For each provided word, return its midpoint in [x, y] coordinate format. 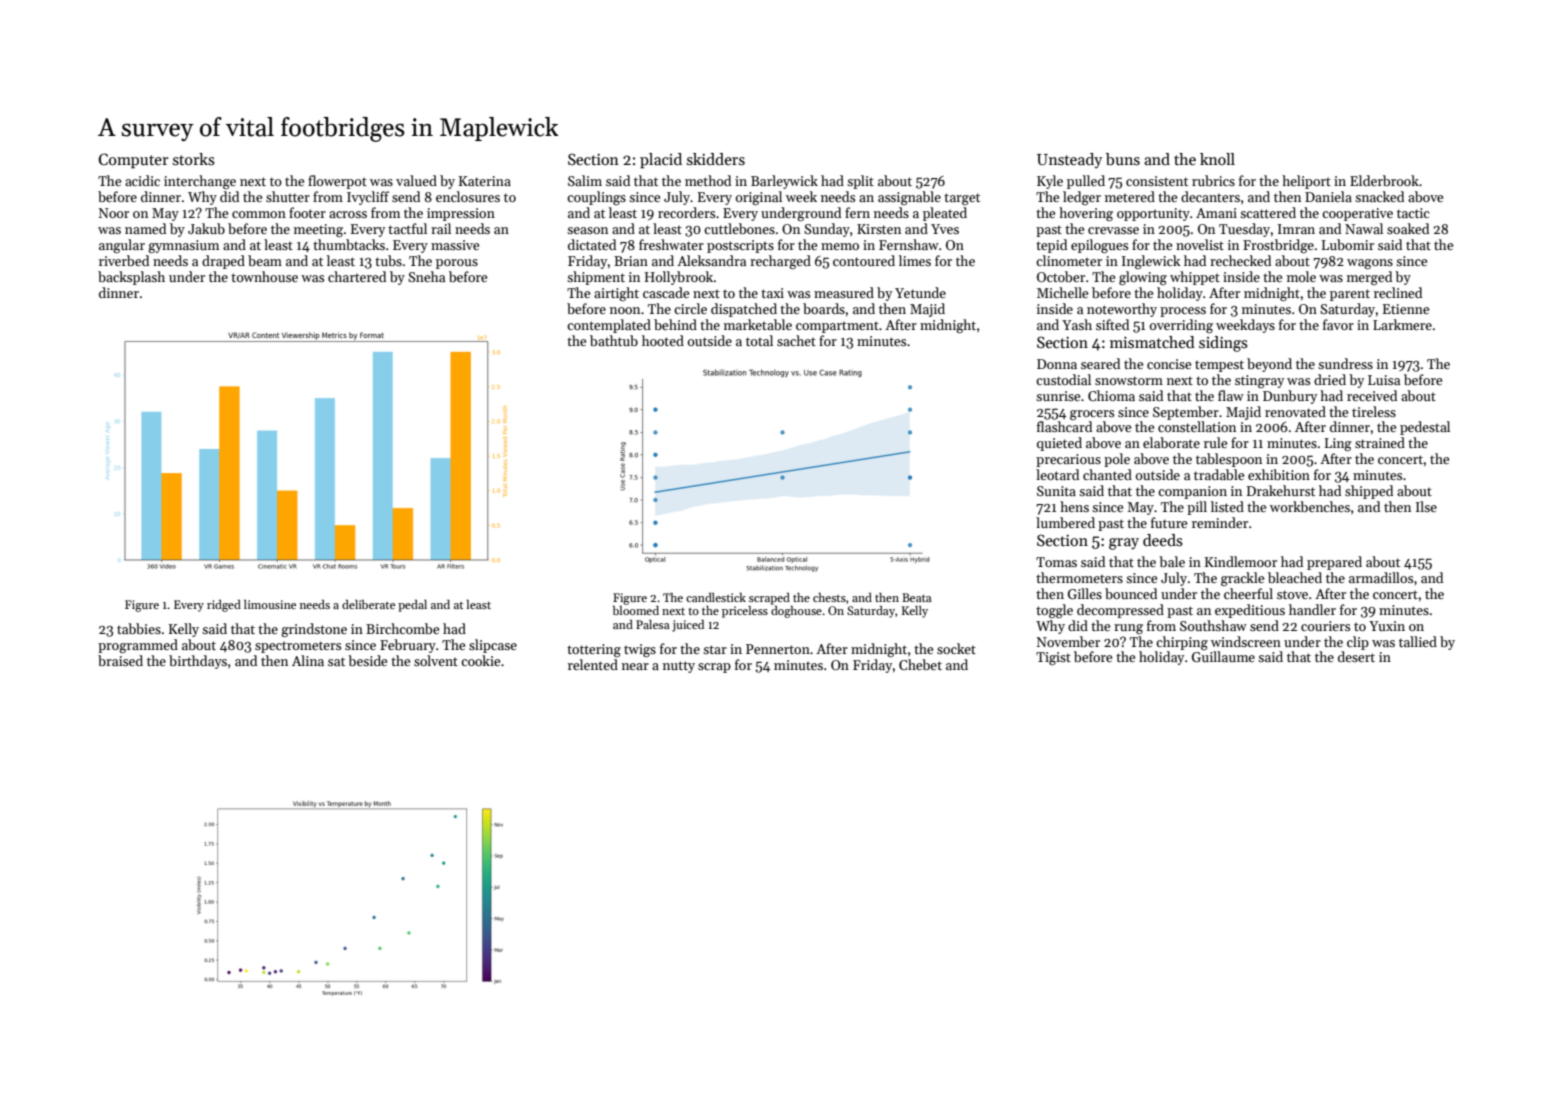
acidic [142, 180]
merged [1369, 278]
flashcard [1064, 426]
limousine [270, 604]
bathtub [614, 340]
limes [915, 260]
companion [1192, 492]
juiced [688, 626]
